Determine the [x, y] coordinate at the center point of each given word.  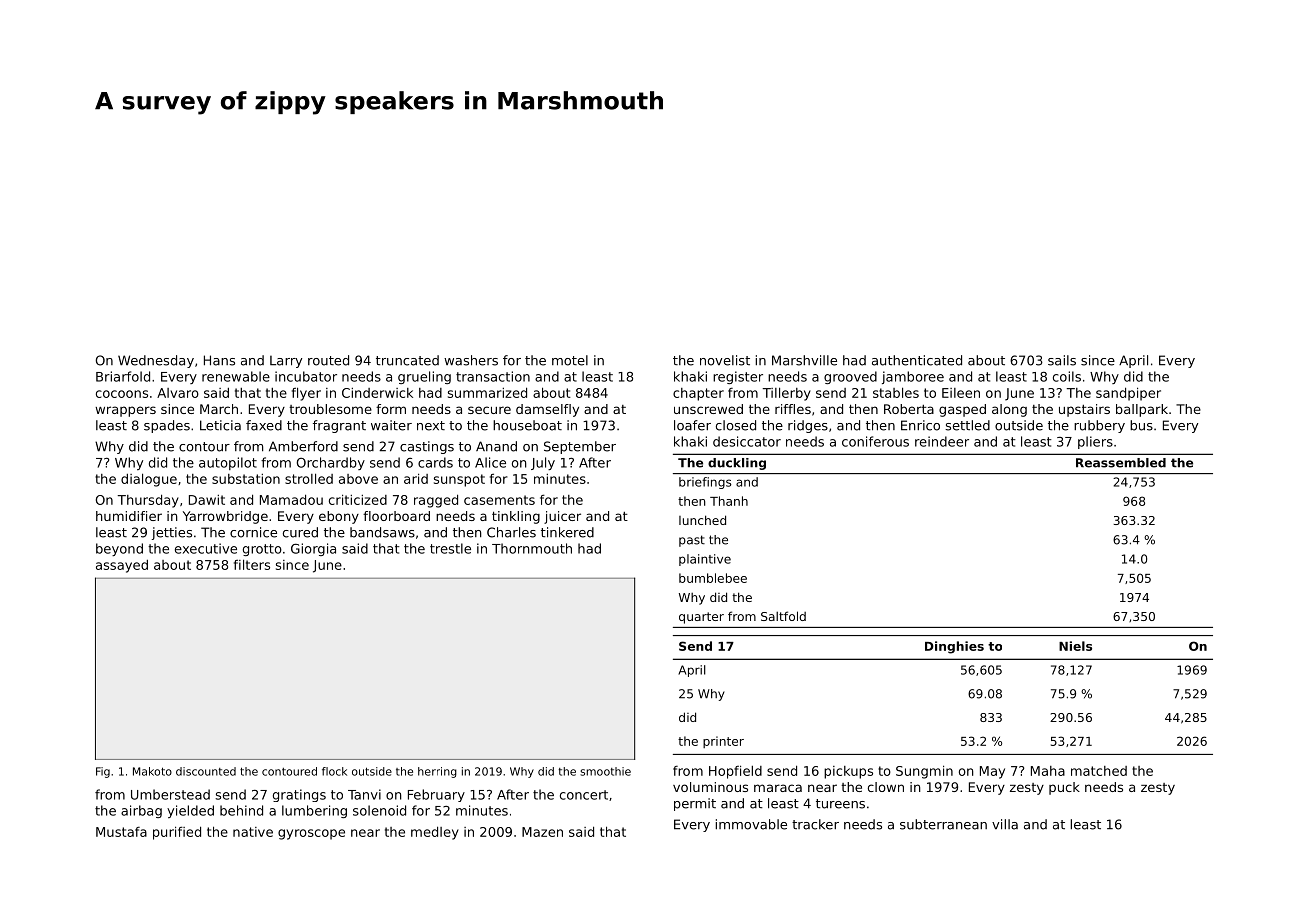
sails [1062, 360]
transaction [493, 376]
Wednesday [156, 361]
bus [1141, 425]
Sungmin [924, 772]
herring [437, 772]
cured [300, 532]
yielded [190, 811]
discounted [206, 771]
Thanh [729, 501]
